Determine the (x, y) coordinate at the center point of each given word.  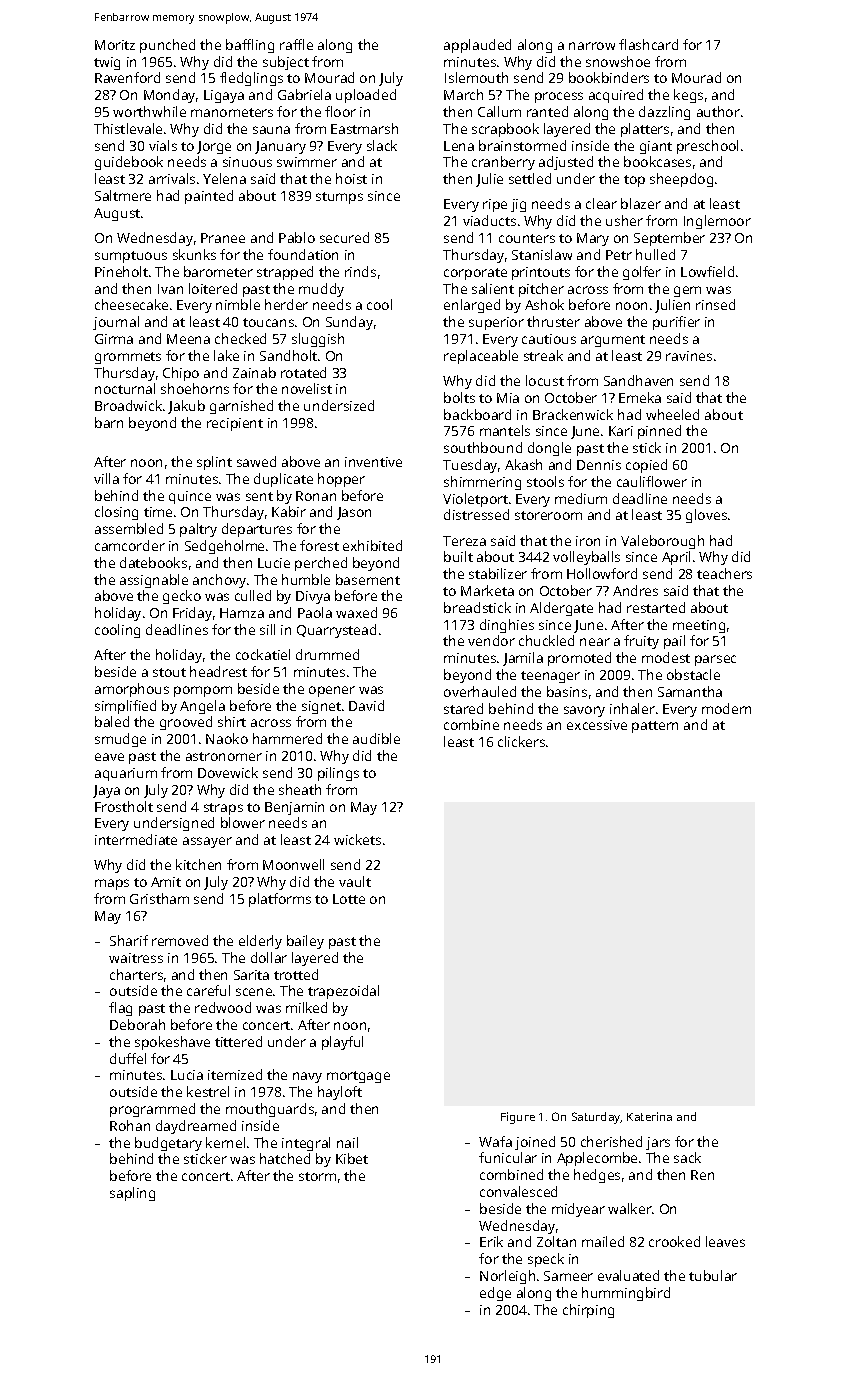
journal (116, 323)
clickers (521, 741)
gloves (706, 516)
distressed (476, 514)
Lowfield (707, 271)
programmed (152, 1110)
